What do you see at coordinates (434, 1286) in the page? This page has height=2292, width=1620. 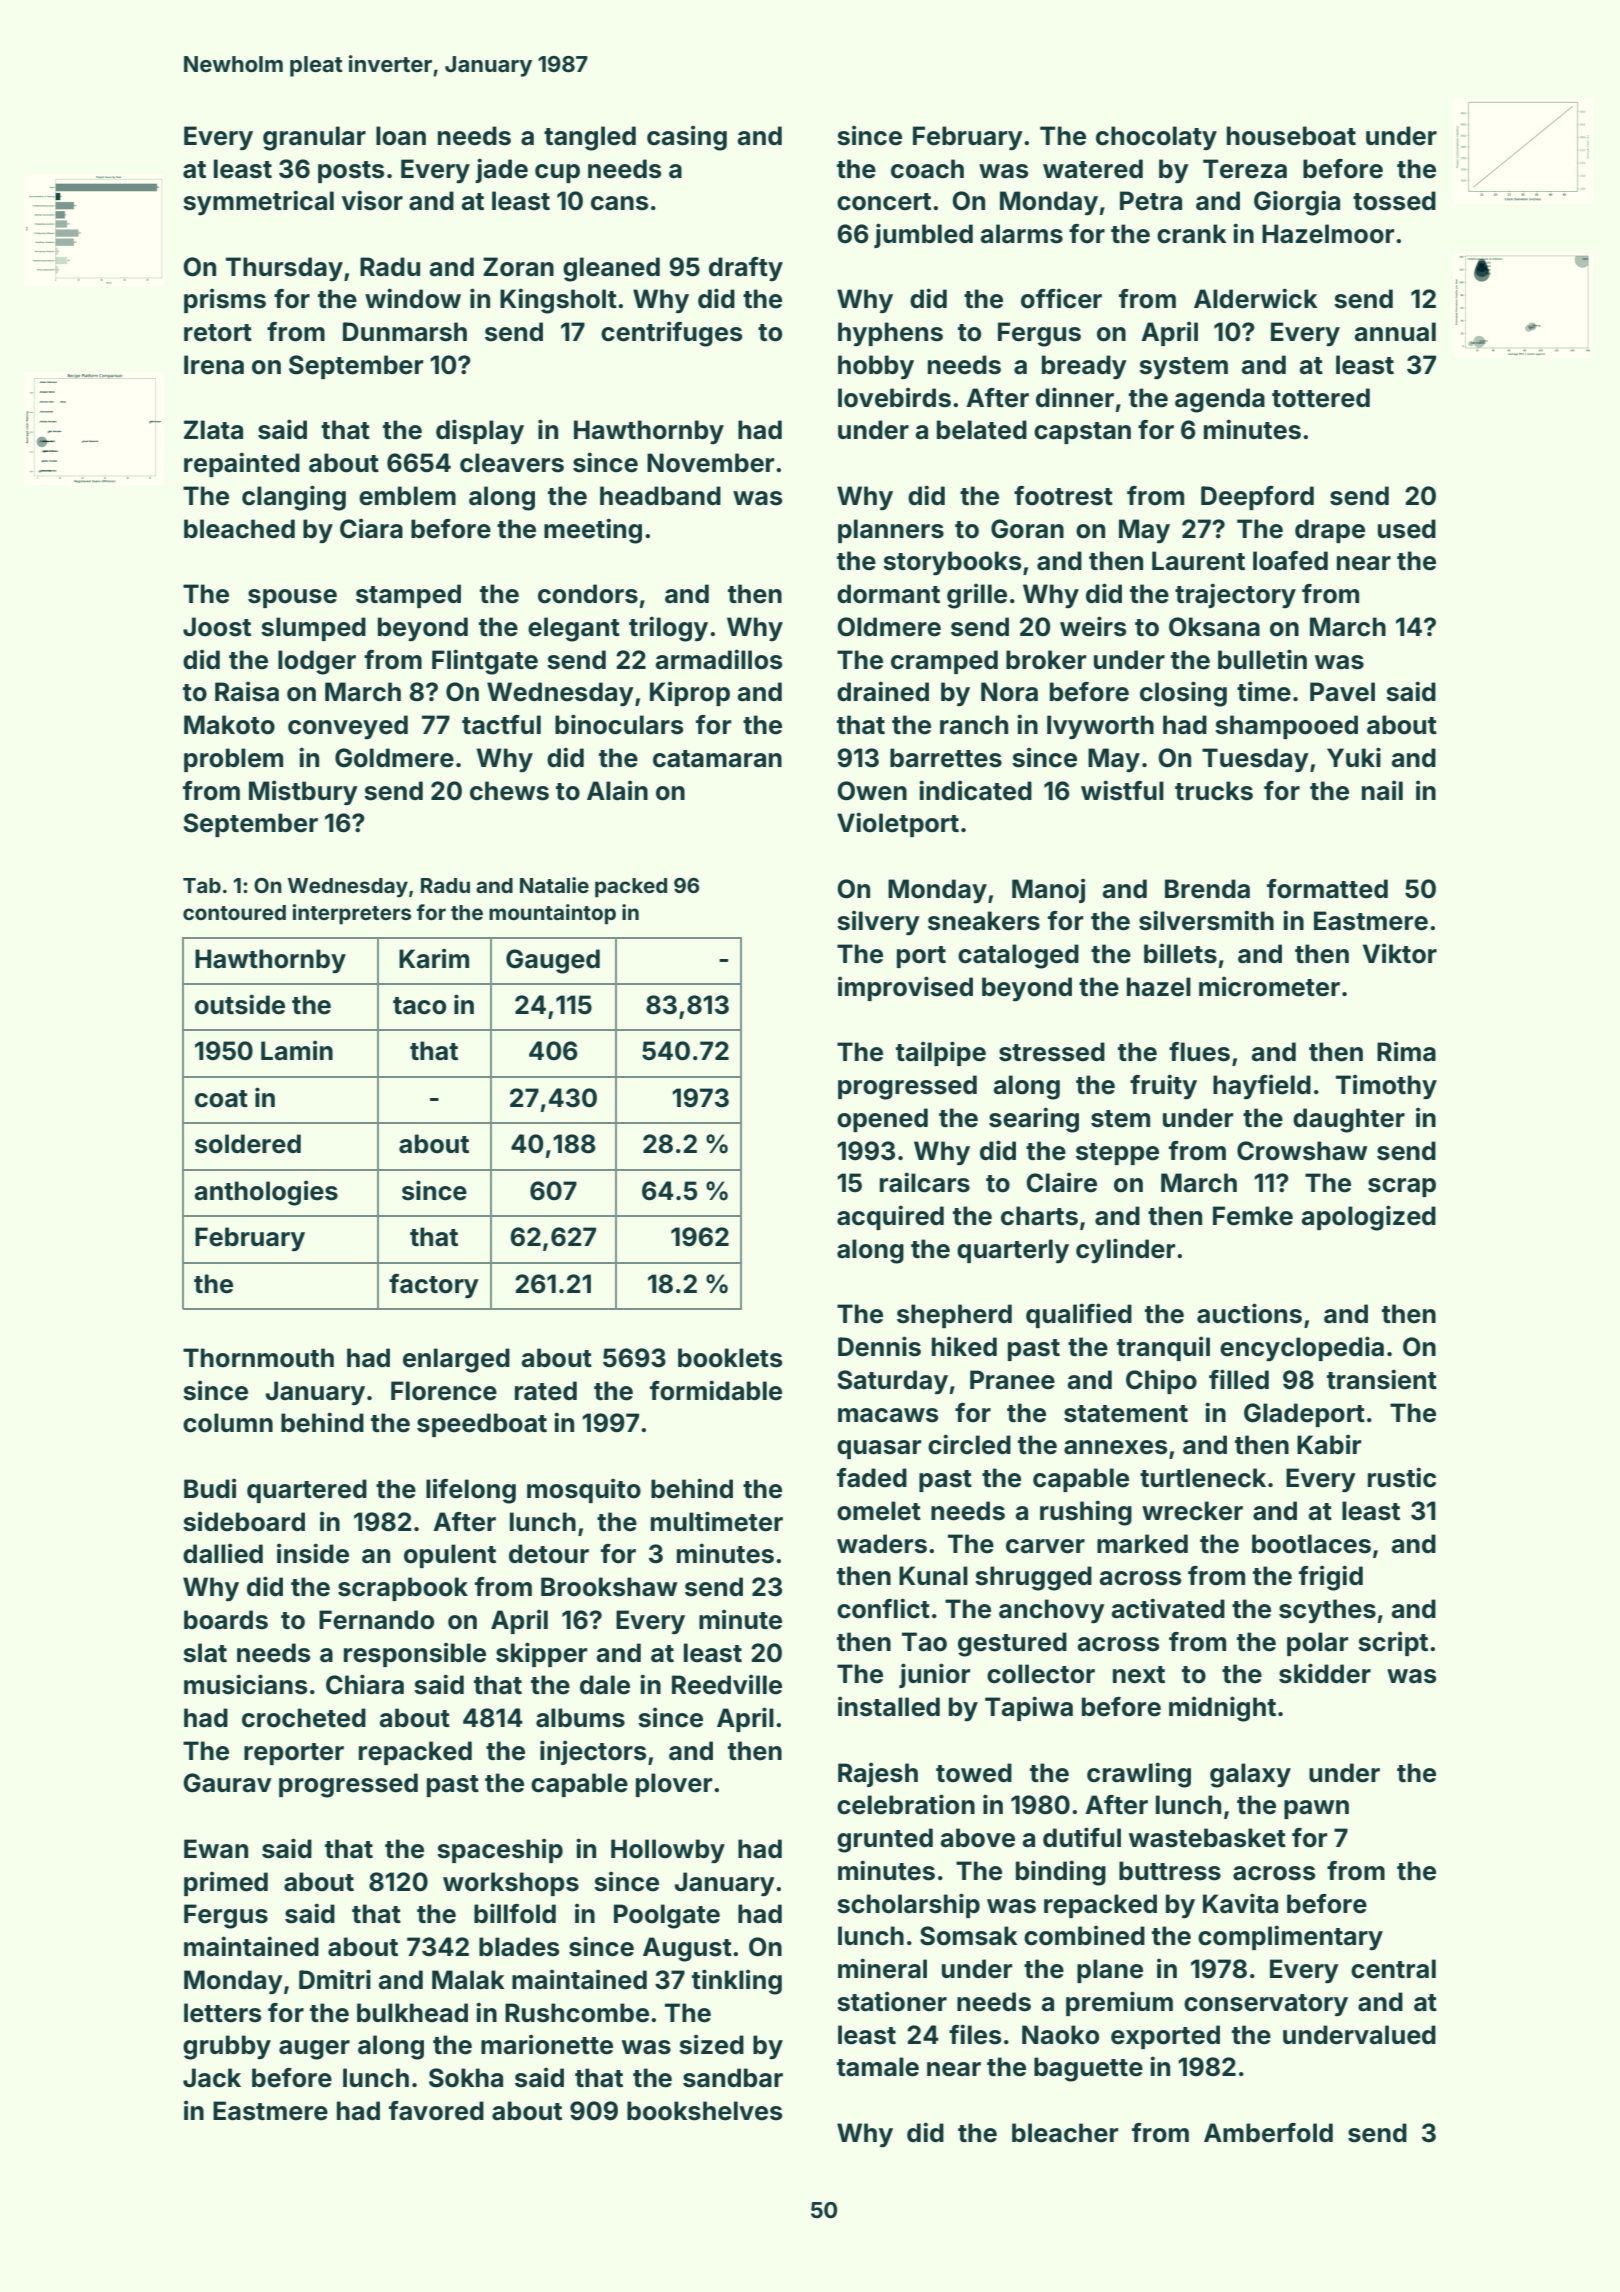 I see `factory` at bounding box center [434, 1286].
